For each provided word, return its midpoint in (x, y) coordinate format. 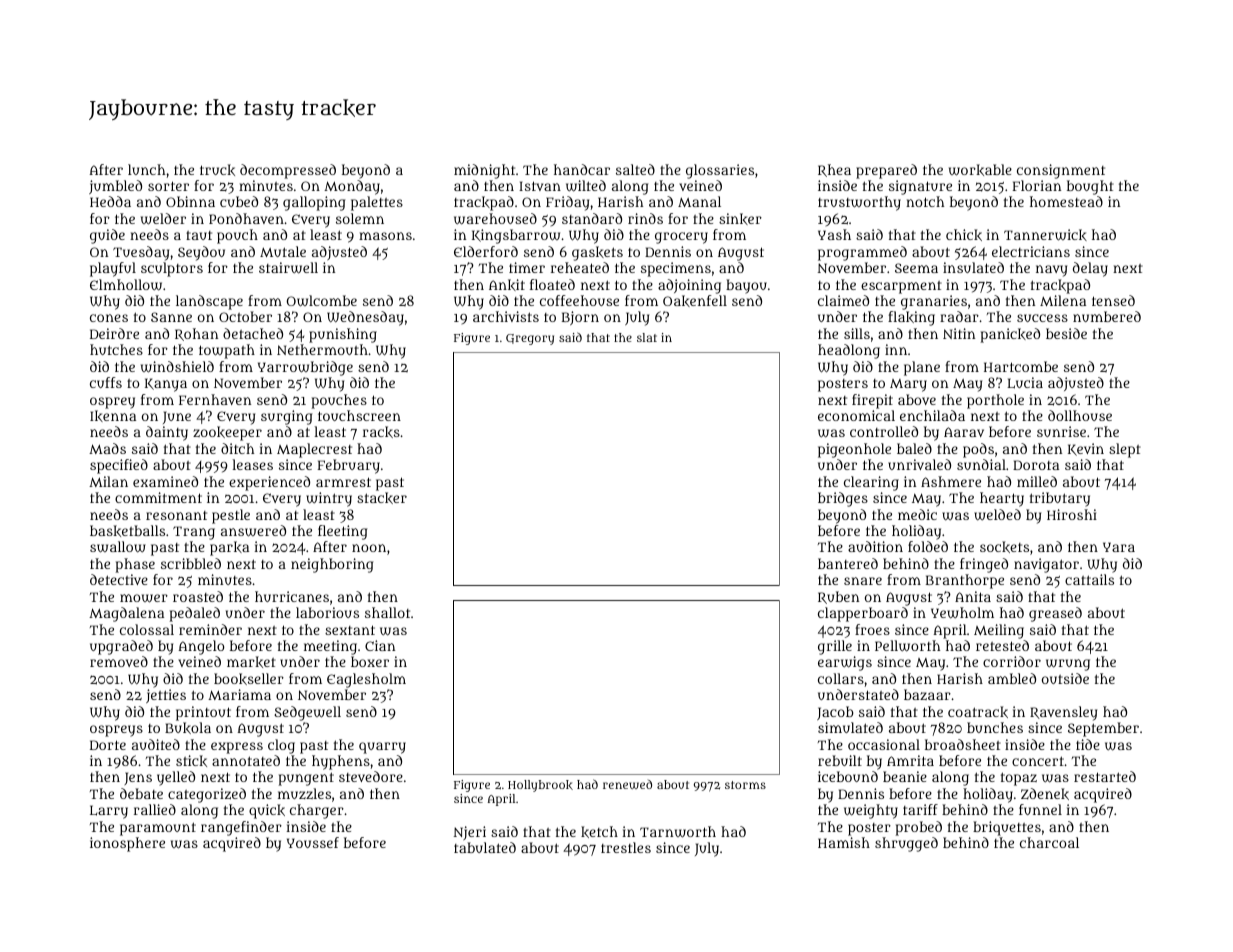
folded (928, 546)
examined (165, 481)
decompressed (288, 171)
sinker (740, 219)
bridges (843, 499)
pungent (306, 779)
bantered (848, 563)
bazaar (927, 694)
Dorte (108, 745)
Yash (834, 234)
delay (1090, 269)
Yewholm (962, 613)
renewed (627, 784)
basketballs (127, 531)
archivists (506, 316)
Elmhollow (126, 285)
